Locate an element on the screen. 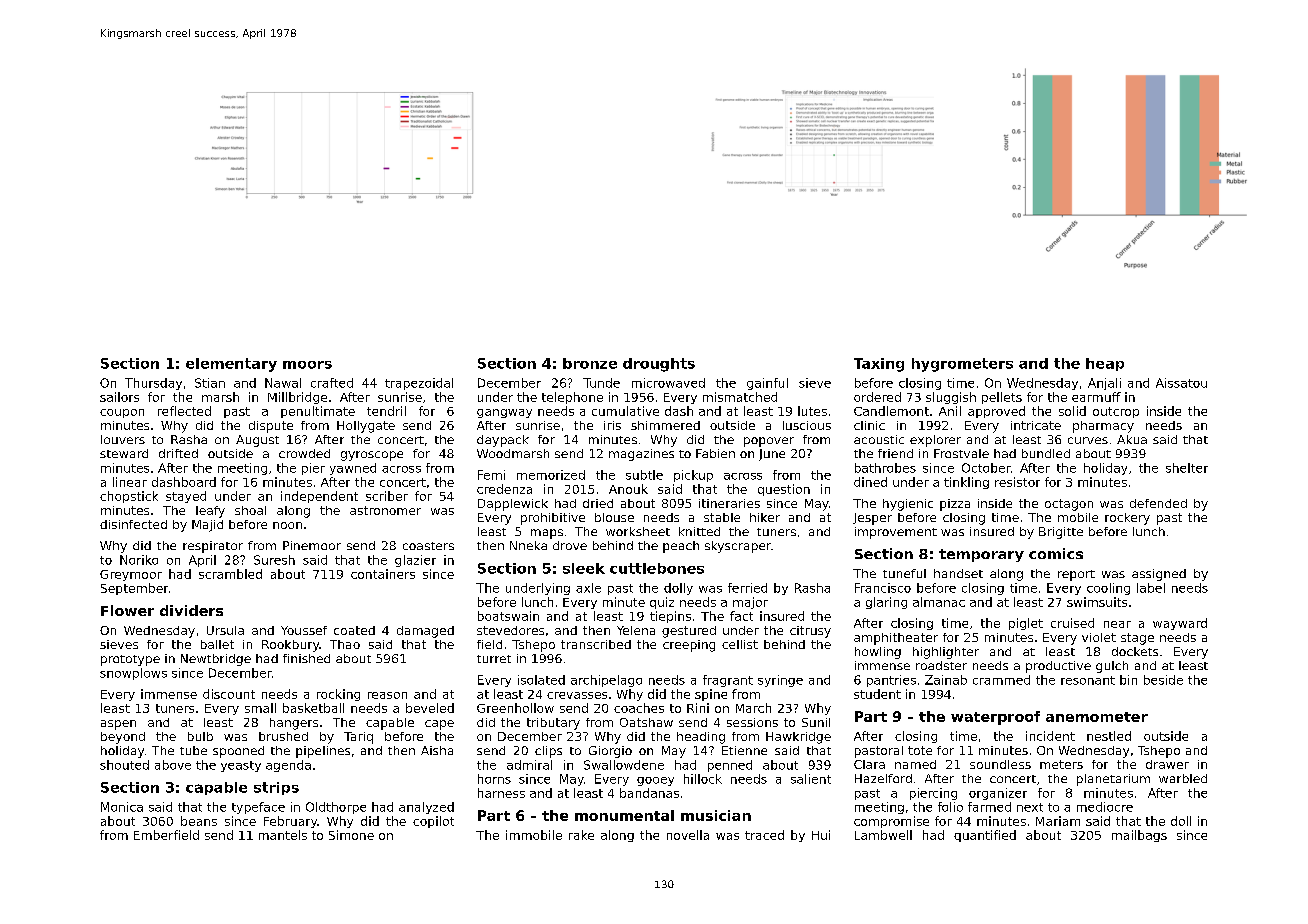  Oldthorpe is located at coordinates (336, 808).
